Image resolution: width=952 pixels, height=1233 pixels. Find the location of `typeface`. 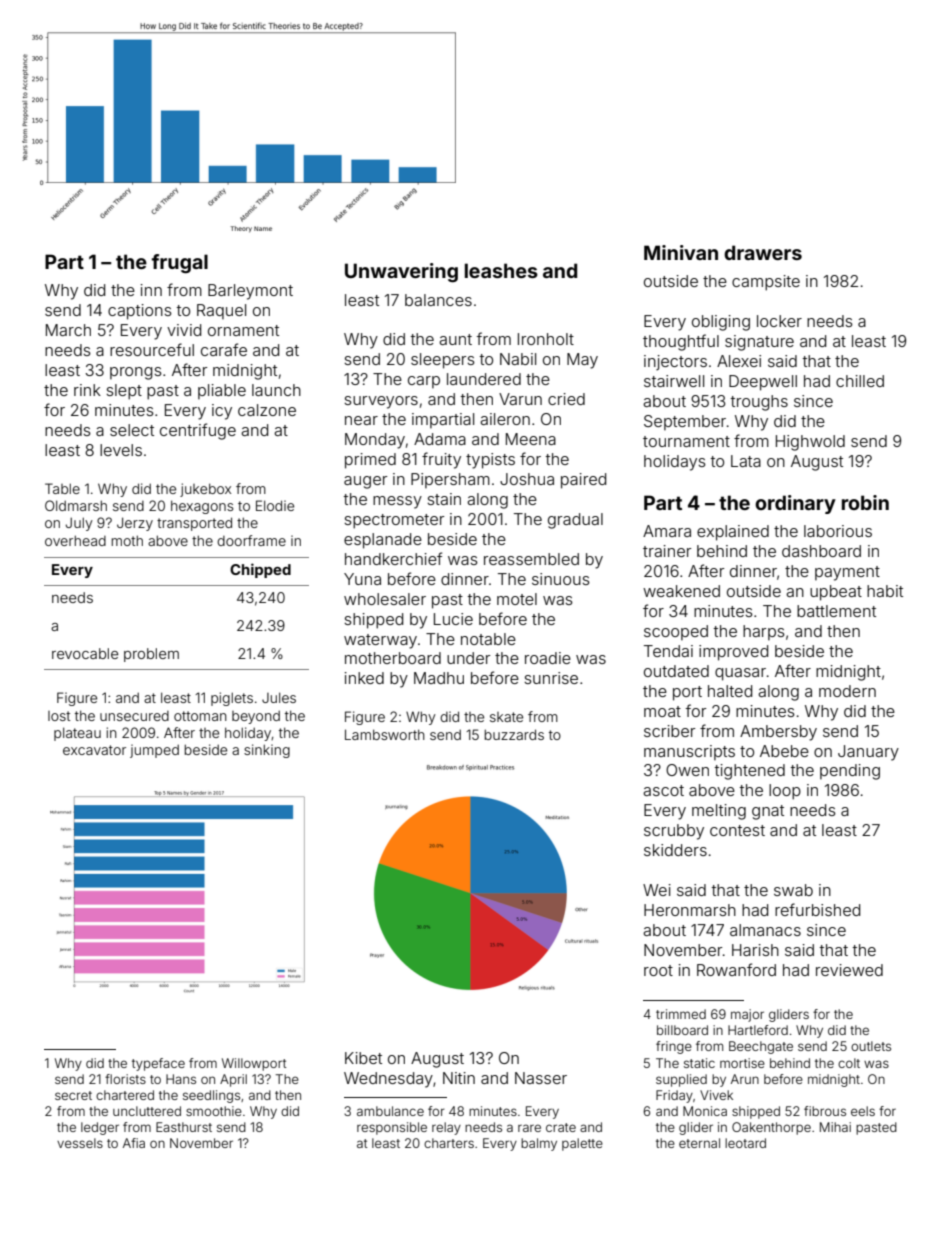

typeface is located at coordinates (158, 1064).
